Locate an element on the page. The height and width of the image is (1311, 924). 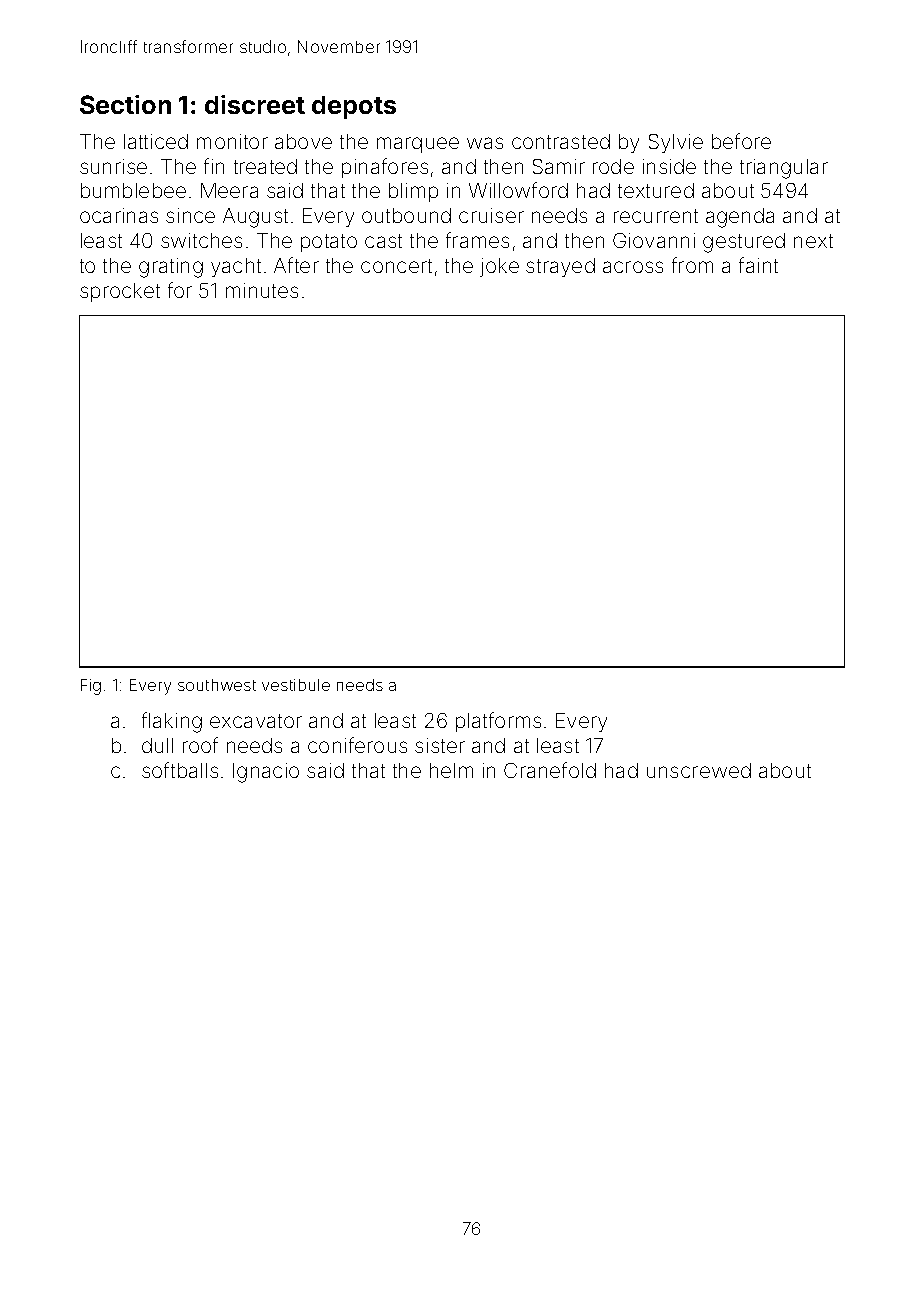
minutes is located at coordinates (262, 290).
